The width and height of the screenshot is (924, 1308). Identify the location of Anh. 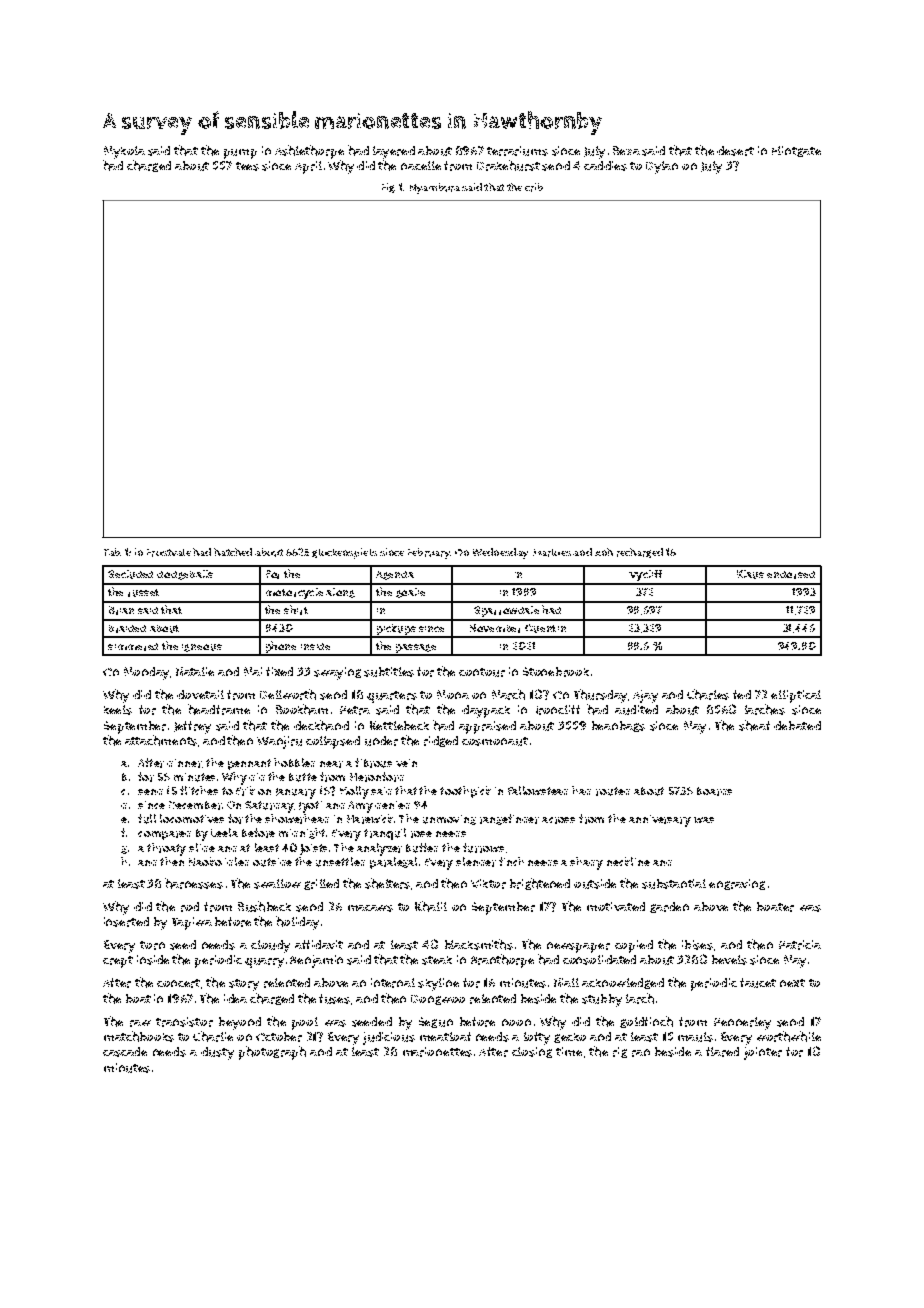
(604, 552).
